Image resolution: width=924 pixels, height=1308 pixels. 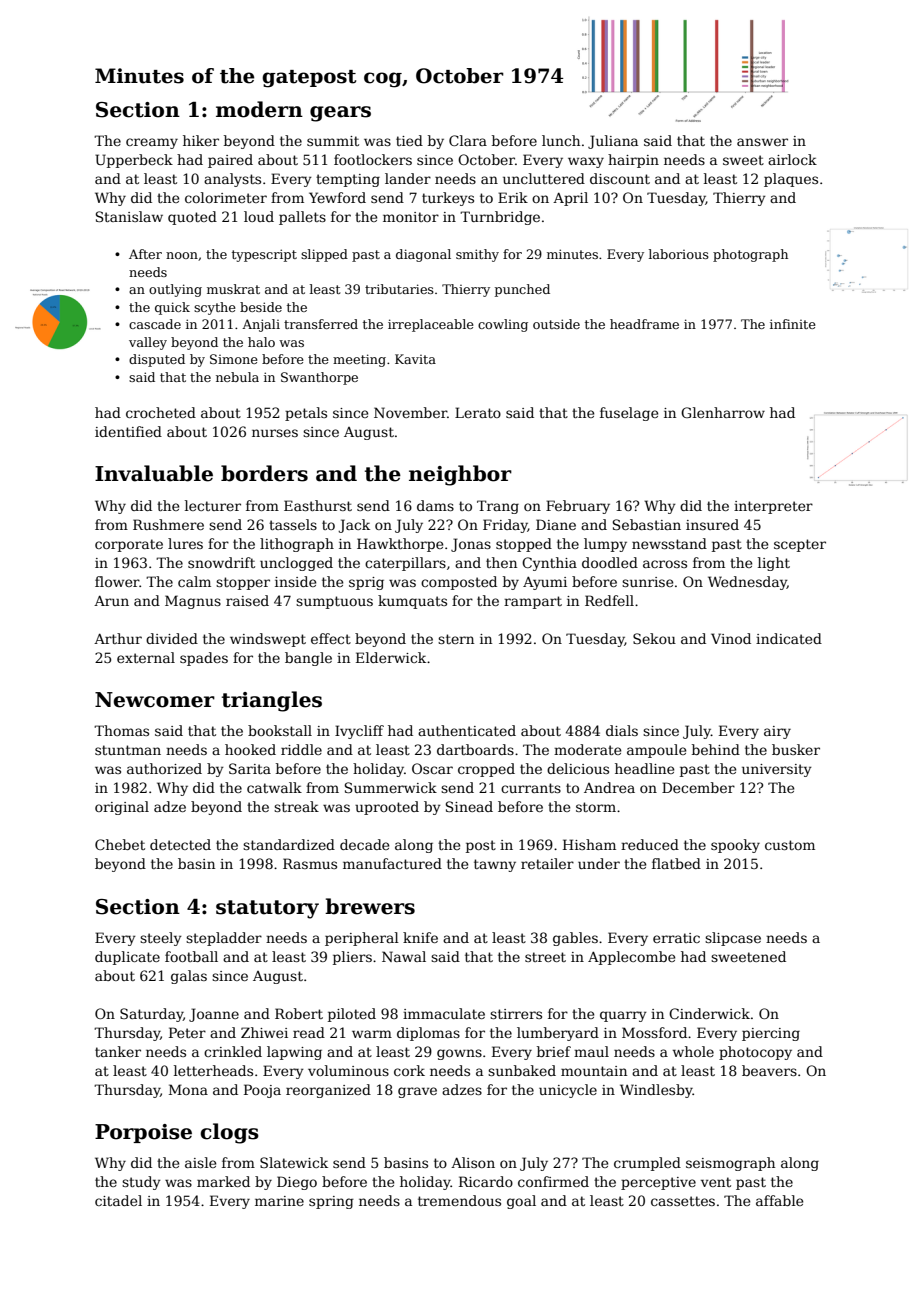 What do you see at coordinates (613, 142) in the screenshot?
I see `Juliana` at bounding box center [613, 142].
